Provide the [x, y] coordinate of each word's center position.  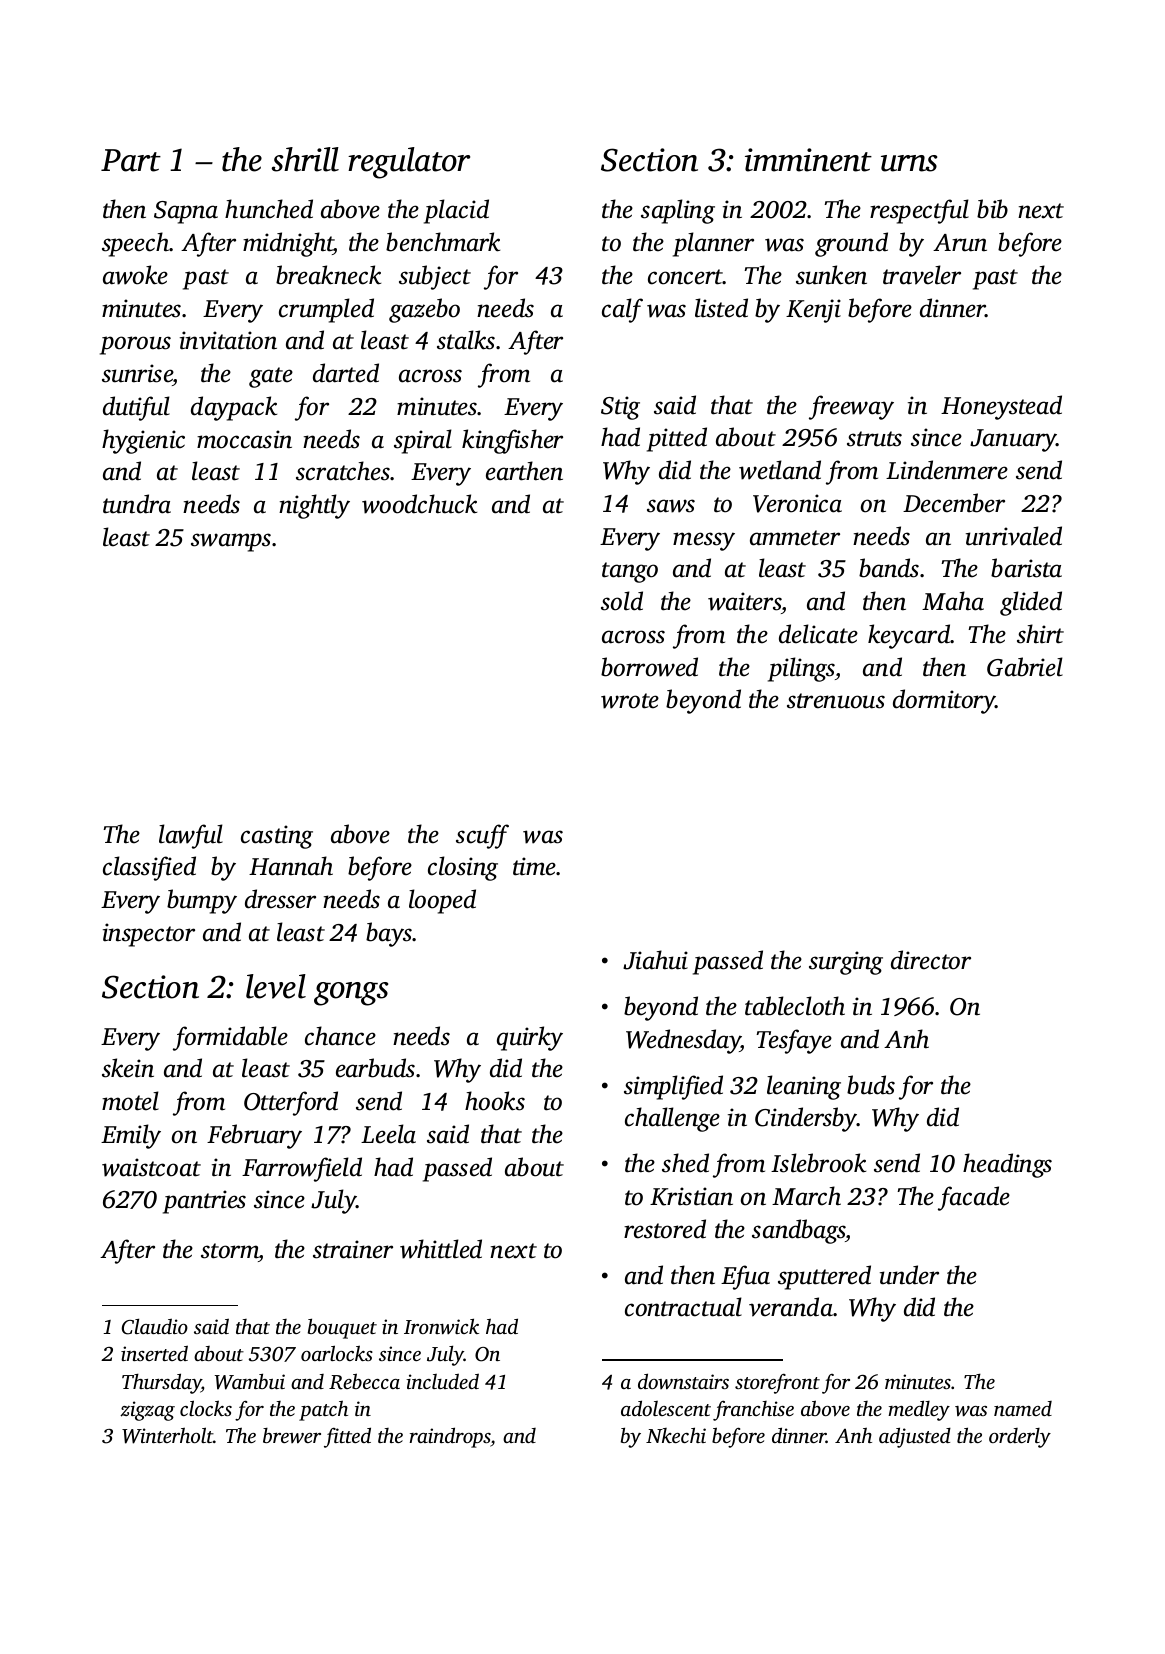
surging [846, 963]
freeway [851, 407]
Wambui [250, 1381]
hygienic [143, 441]
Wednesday [683, 1041]
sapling [678, 211]
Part [131, 160]
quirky [530, 1038]
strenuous [836, 701]
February [254, 1136]
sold [622, 601]
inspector [149, 935]
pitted [677, 439]
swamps [231, 542]
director [931, 960]
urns [909, 163]
